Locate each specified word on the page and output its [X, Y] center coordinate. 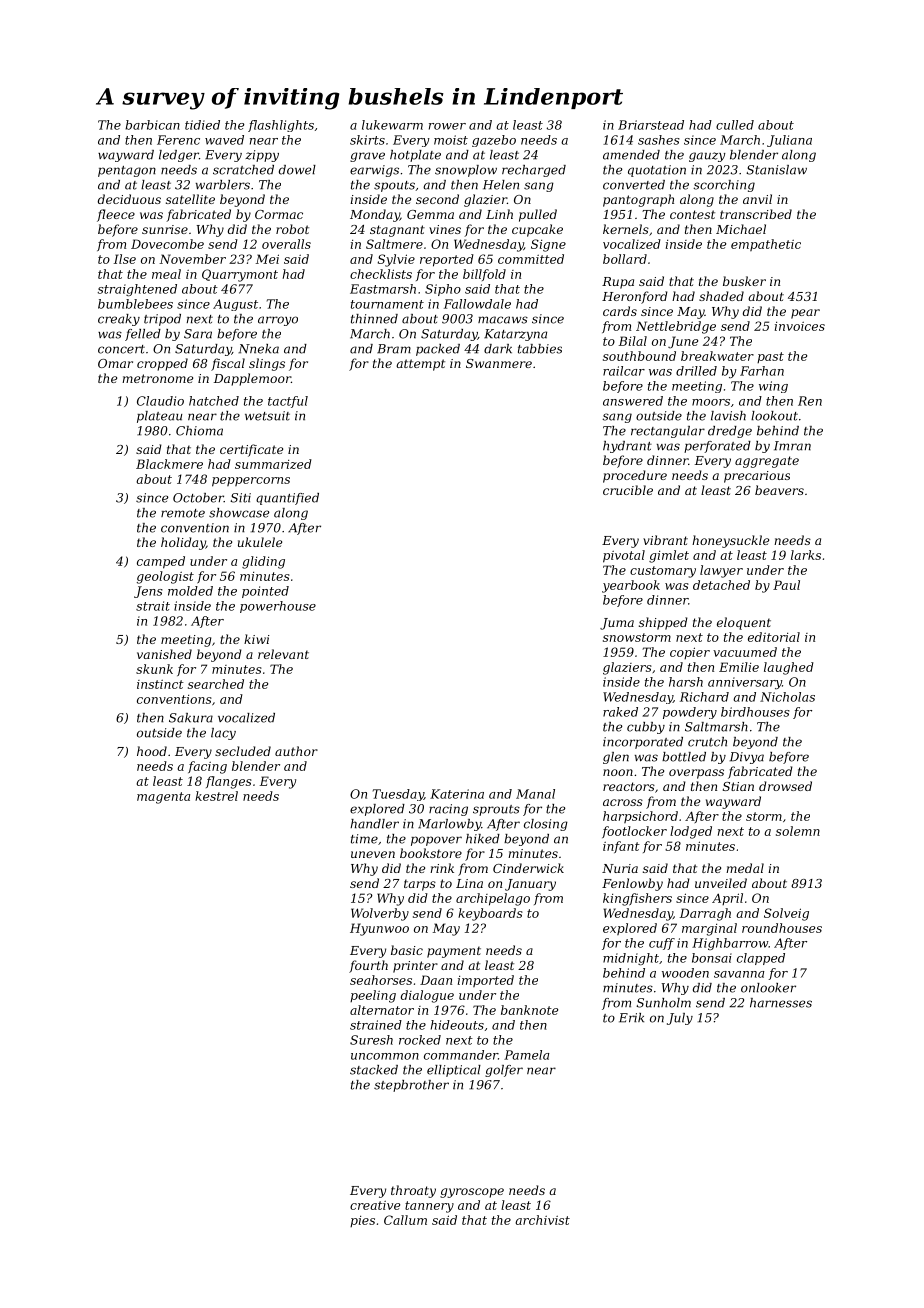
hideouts [457, 1025]
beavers [779, 490]
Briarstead [651, 125]
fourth [368, 966]
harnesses [781, 1003]
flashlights [281, 126]
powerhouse [278, 607]
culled [735, 125]
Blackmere [169, 464]
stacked [374, 1070]
